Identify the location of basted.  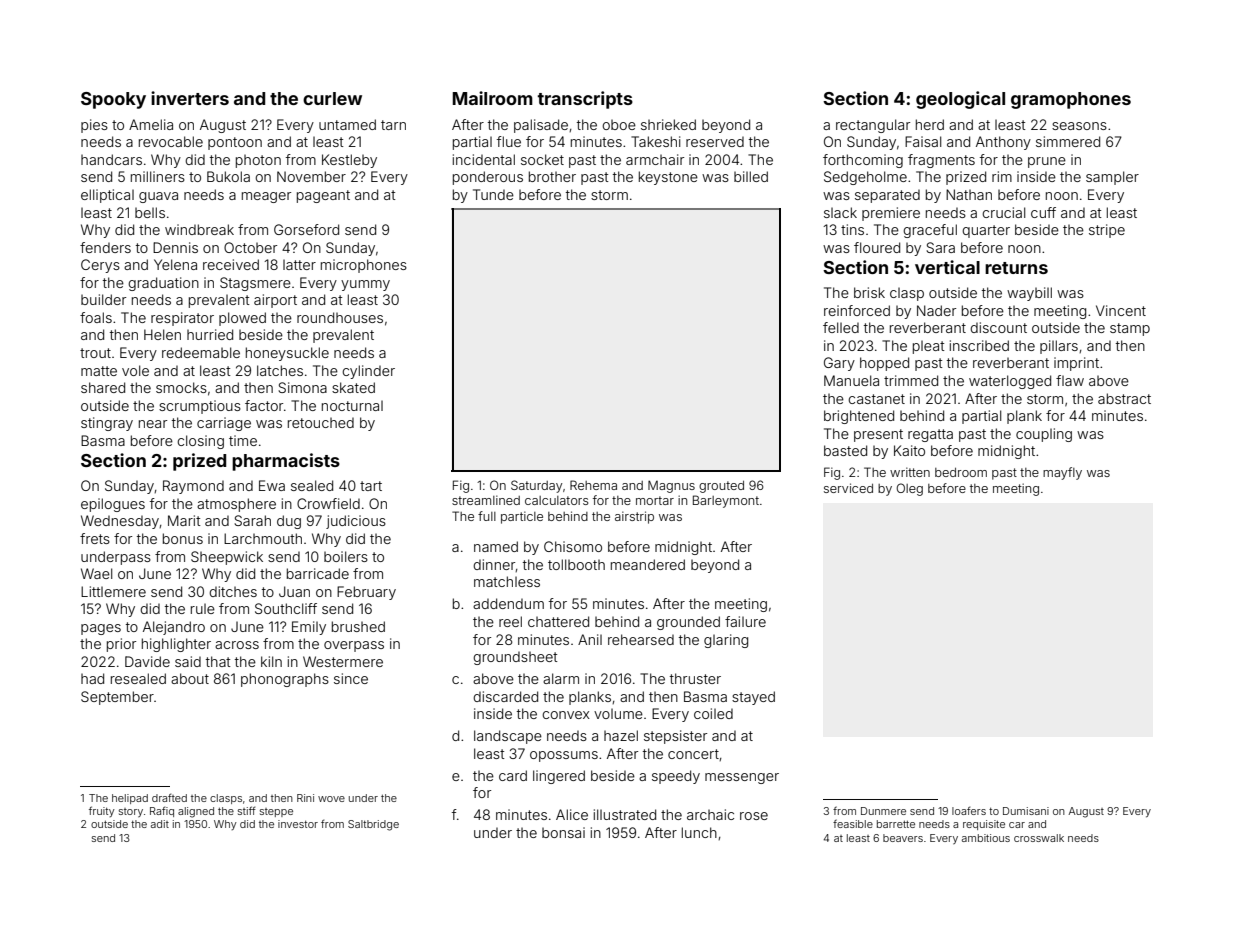
(845, 450).
